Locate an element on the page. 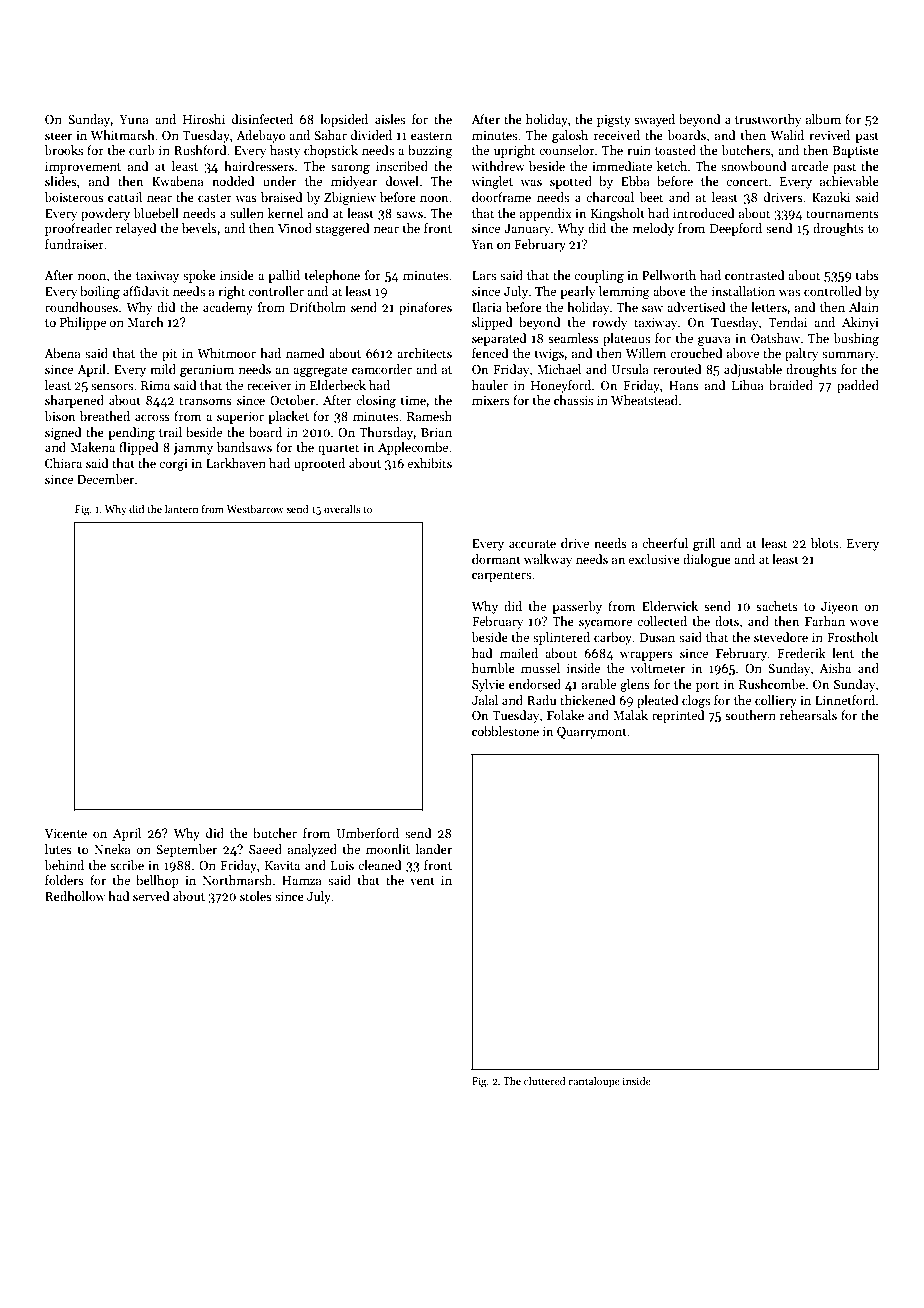 This image has height=1308, width=924. Honeyford is located at coordinates (561, 386).
